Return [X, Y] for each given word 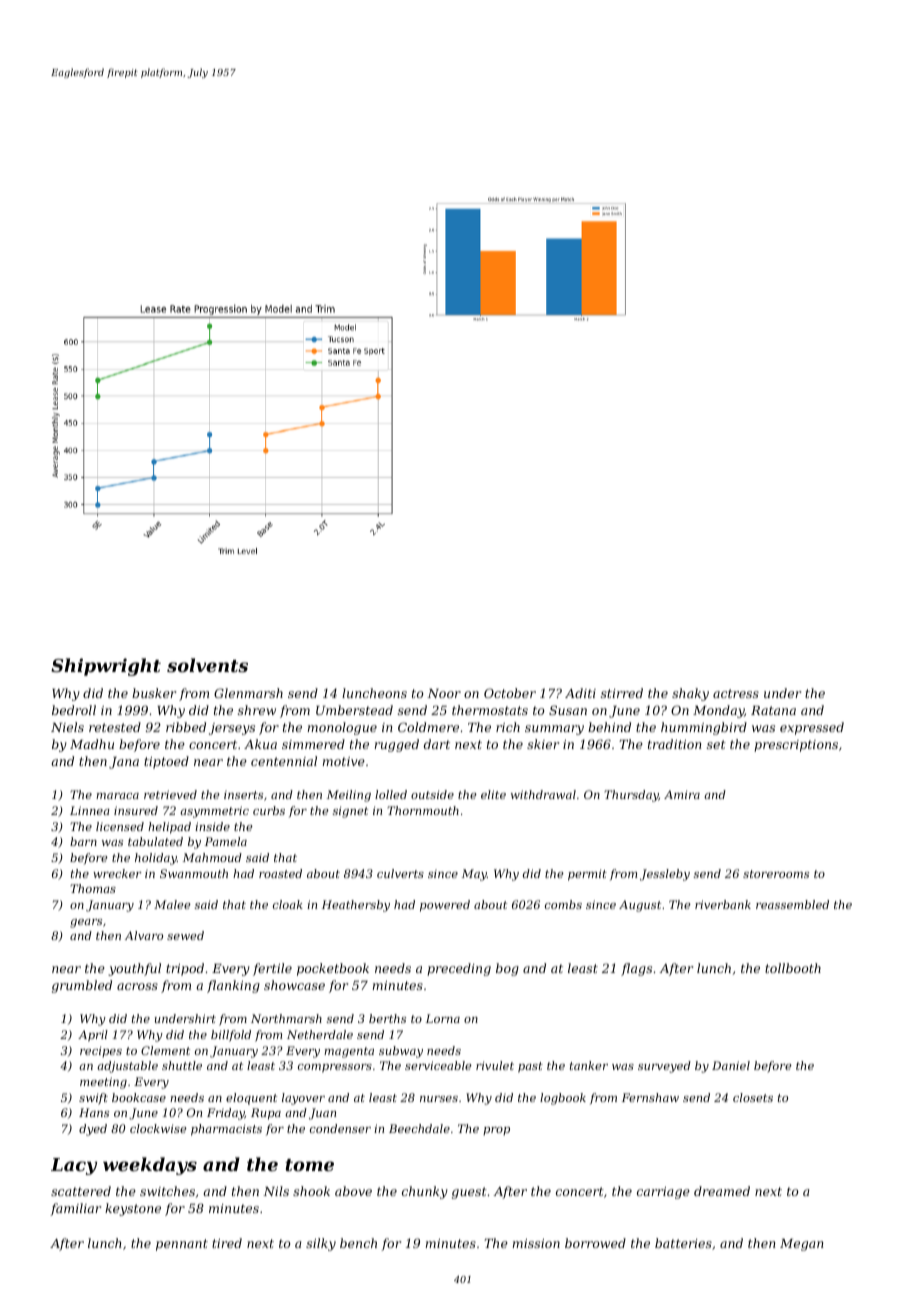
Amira [682, 794]
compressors [335, 1068]
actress [736, 693]
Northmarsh [286, 1018]
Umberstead [354, 710]
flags [636, 969]
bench [358, 1243]
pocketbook [333, 969]
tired [227, 1243]
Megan [802, 1245]
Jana [124, 763]
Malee [172, 904]
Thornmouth [423, 810]
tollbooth [793, 968]
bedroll [74, 710]
